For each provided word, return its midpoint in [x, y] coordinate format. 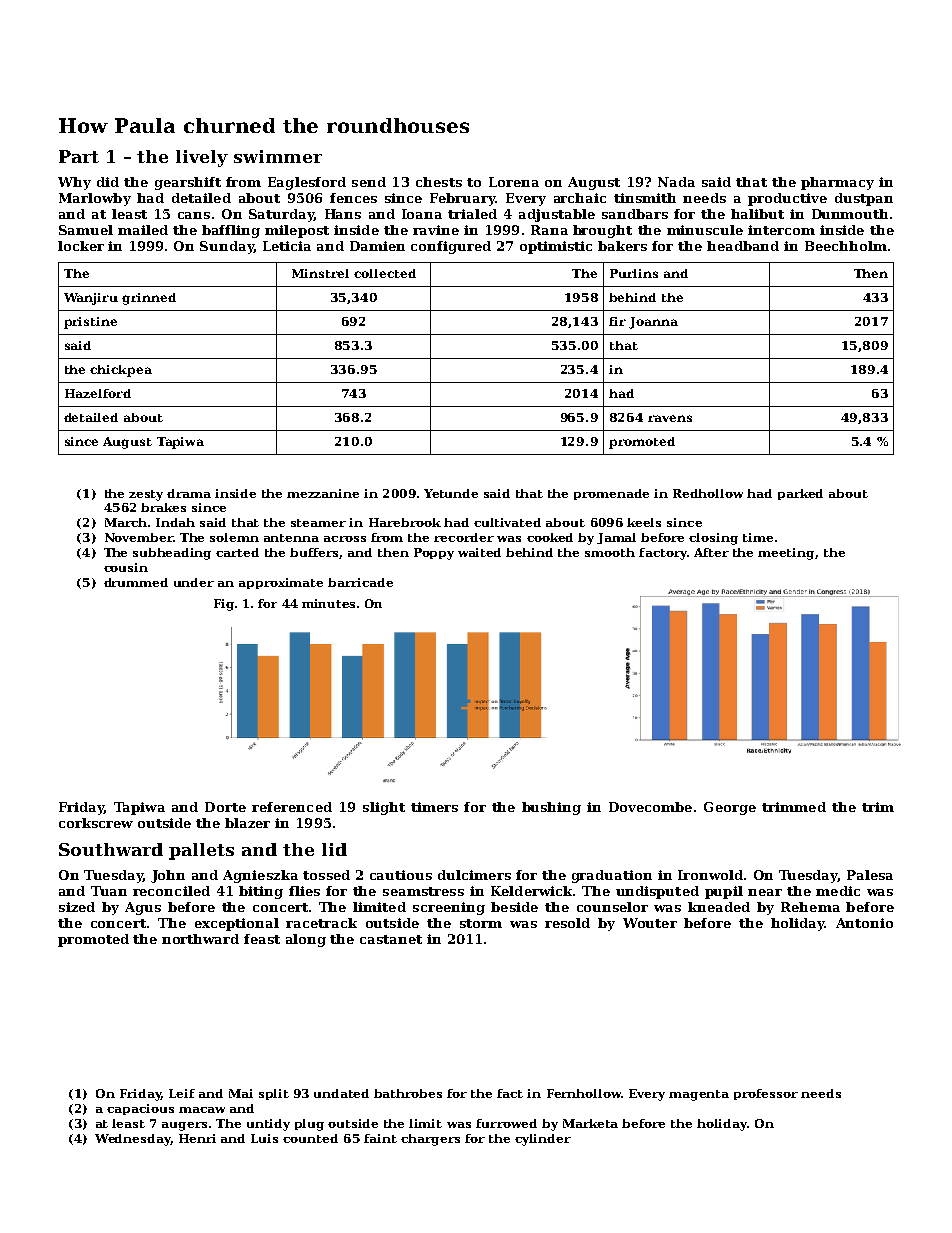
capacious [140, 1109]
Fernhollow [584, 1093]
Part [79, 156]
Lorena [514, 182]
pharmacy [837, 183]
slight [384, 808]
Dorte [225, 807]
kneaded [719, 907]
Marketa [590, 1123]
